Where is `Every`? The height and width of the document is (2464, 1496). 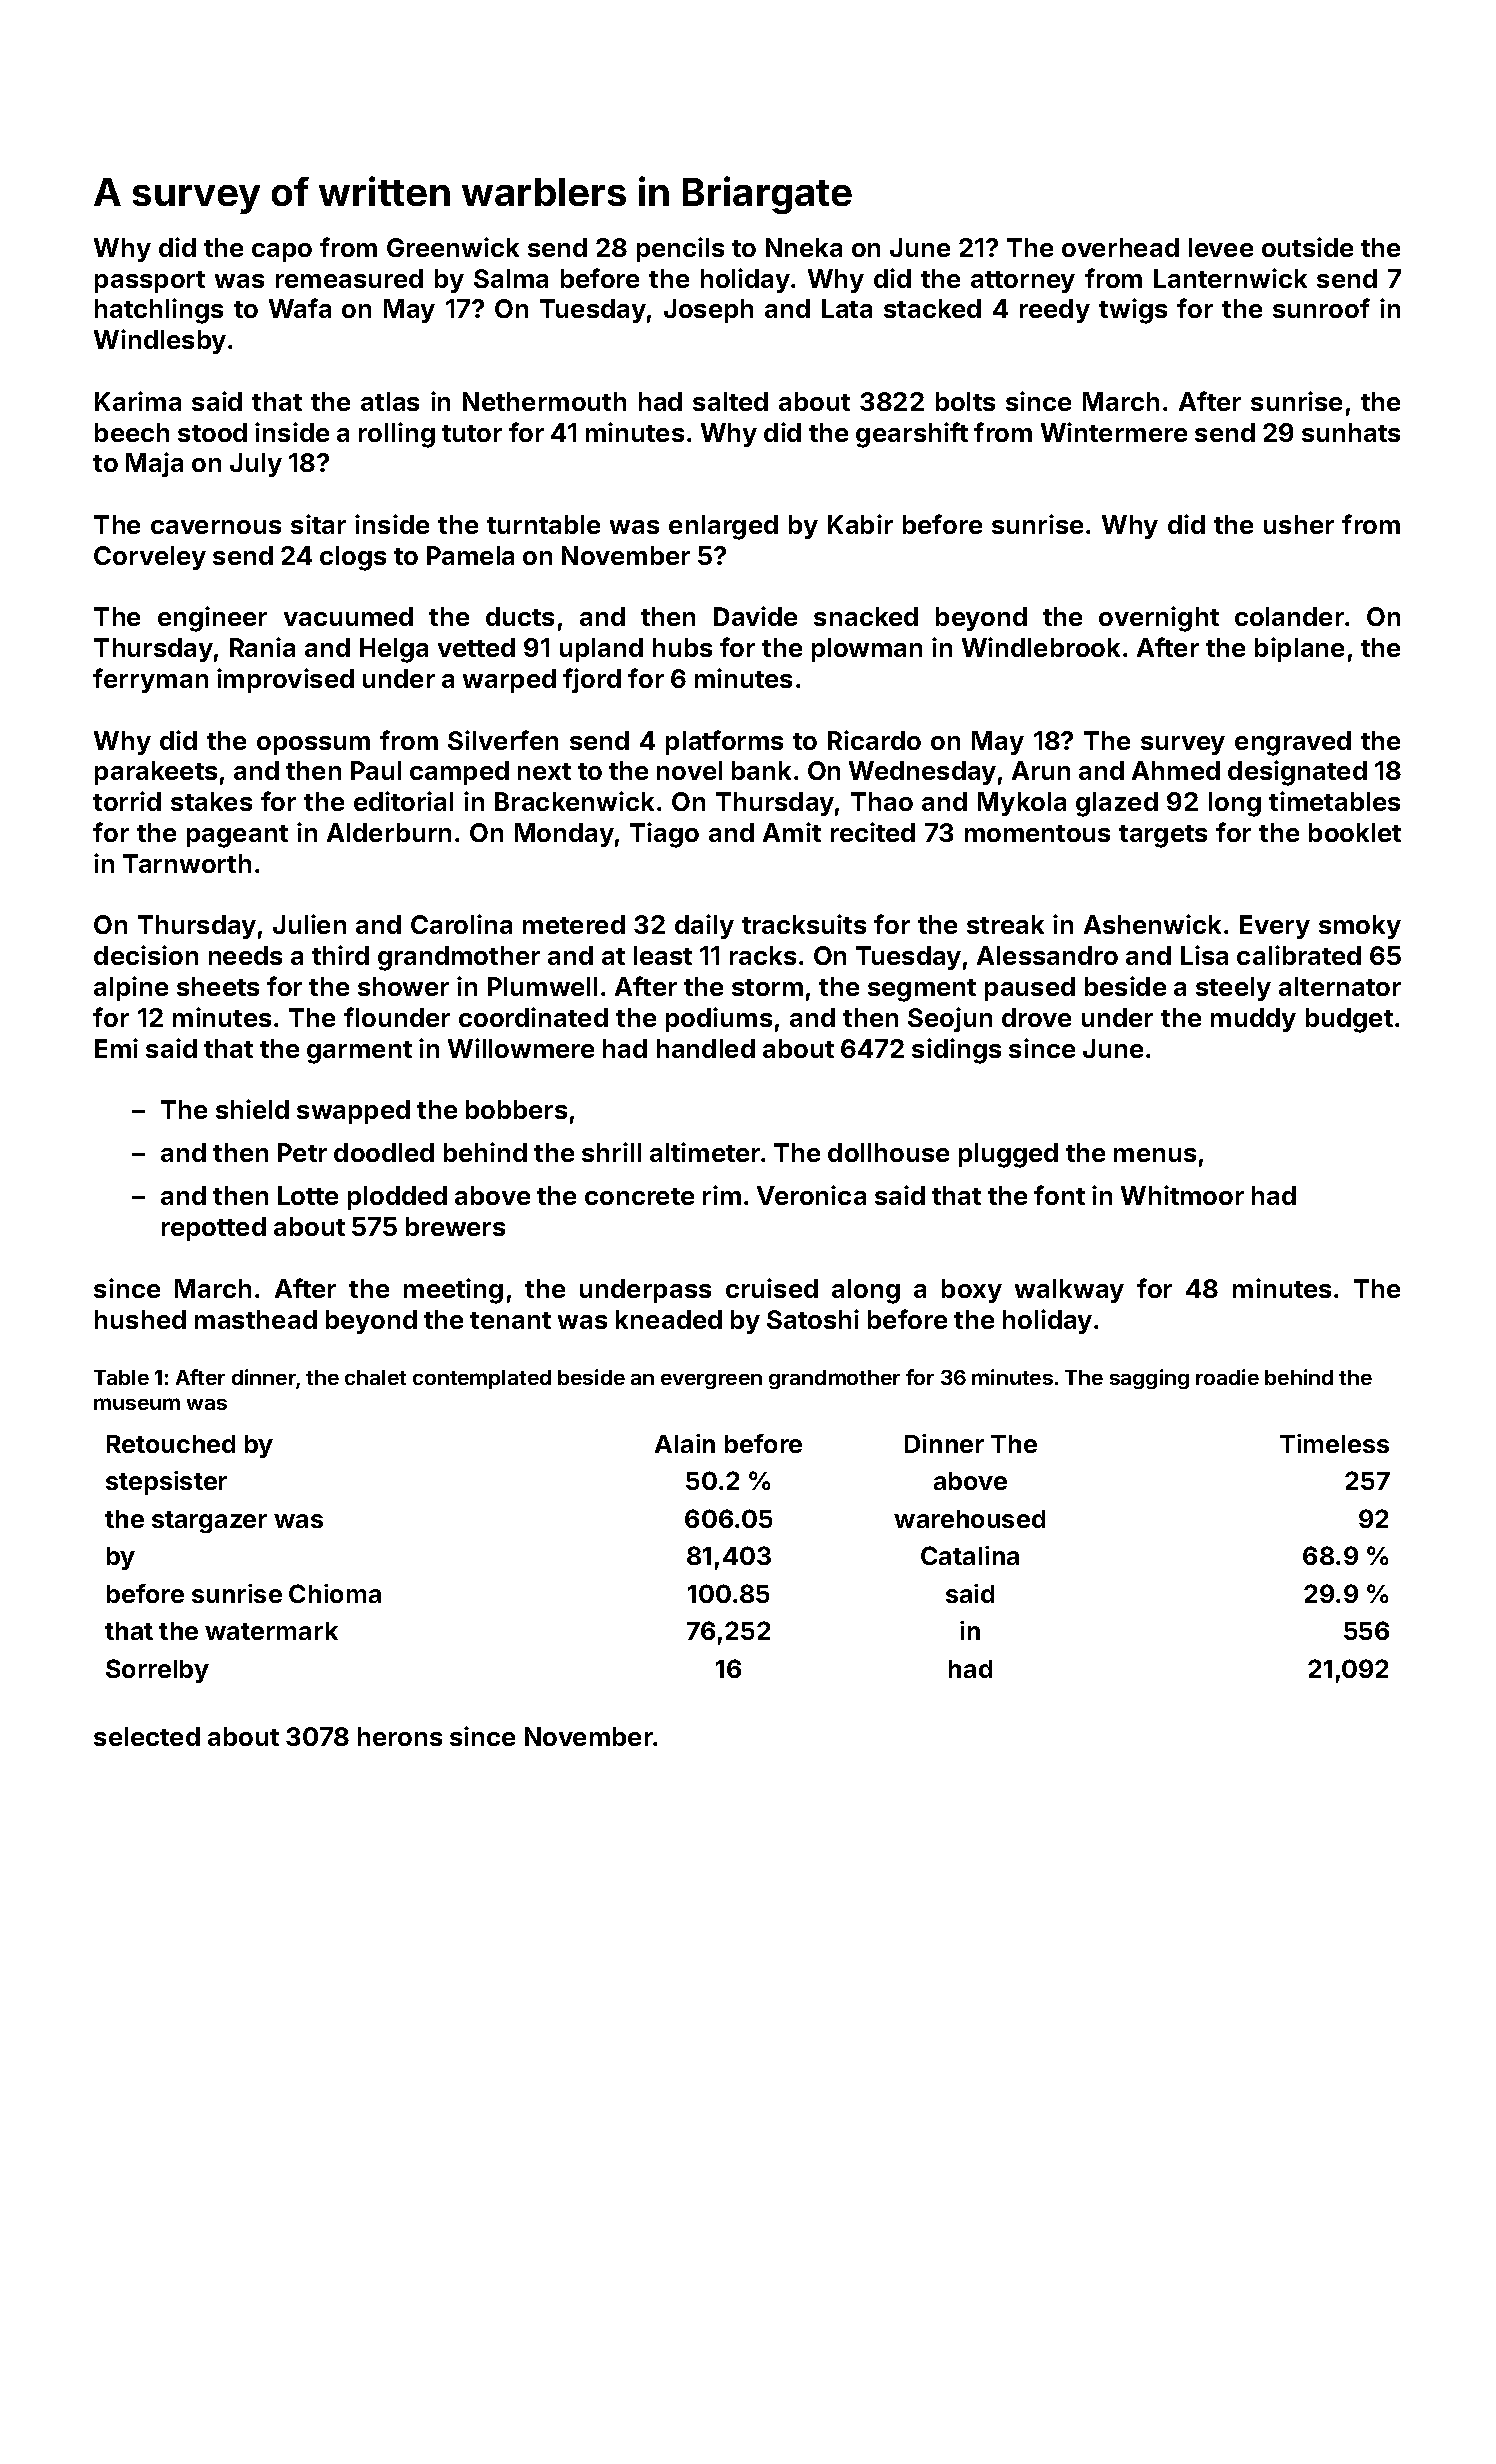
Every is located at coordinates (1275, 927).
